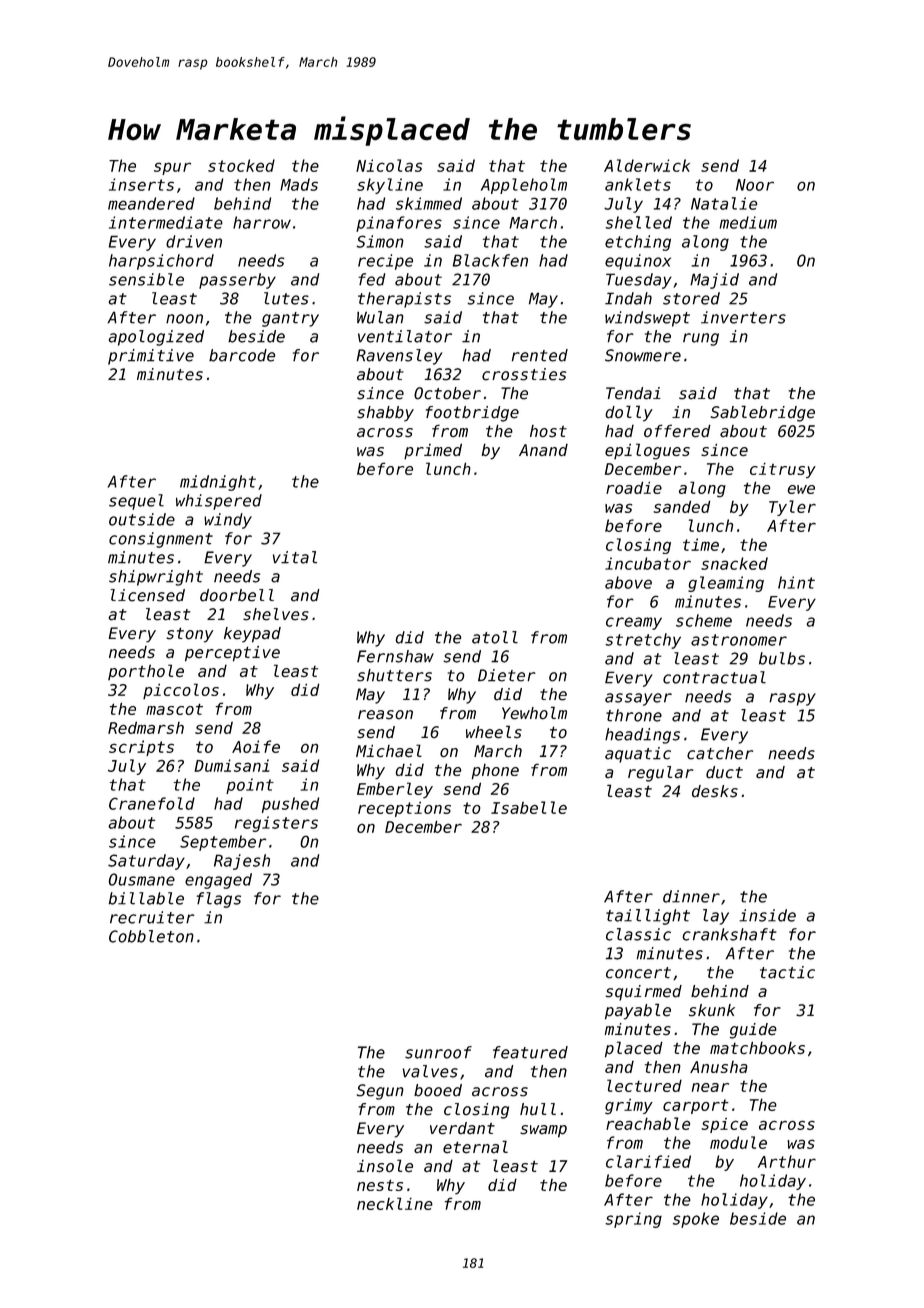  What do you see at coordinates (755, 185) in the screenshot?
I see `Noor` at bounding box center [755, 185].
